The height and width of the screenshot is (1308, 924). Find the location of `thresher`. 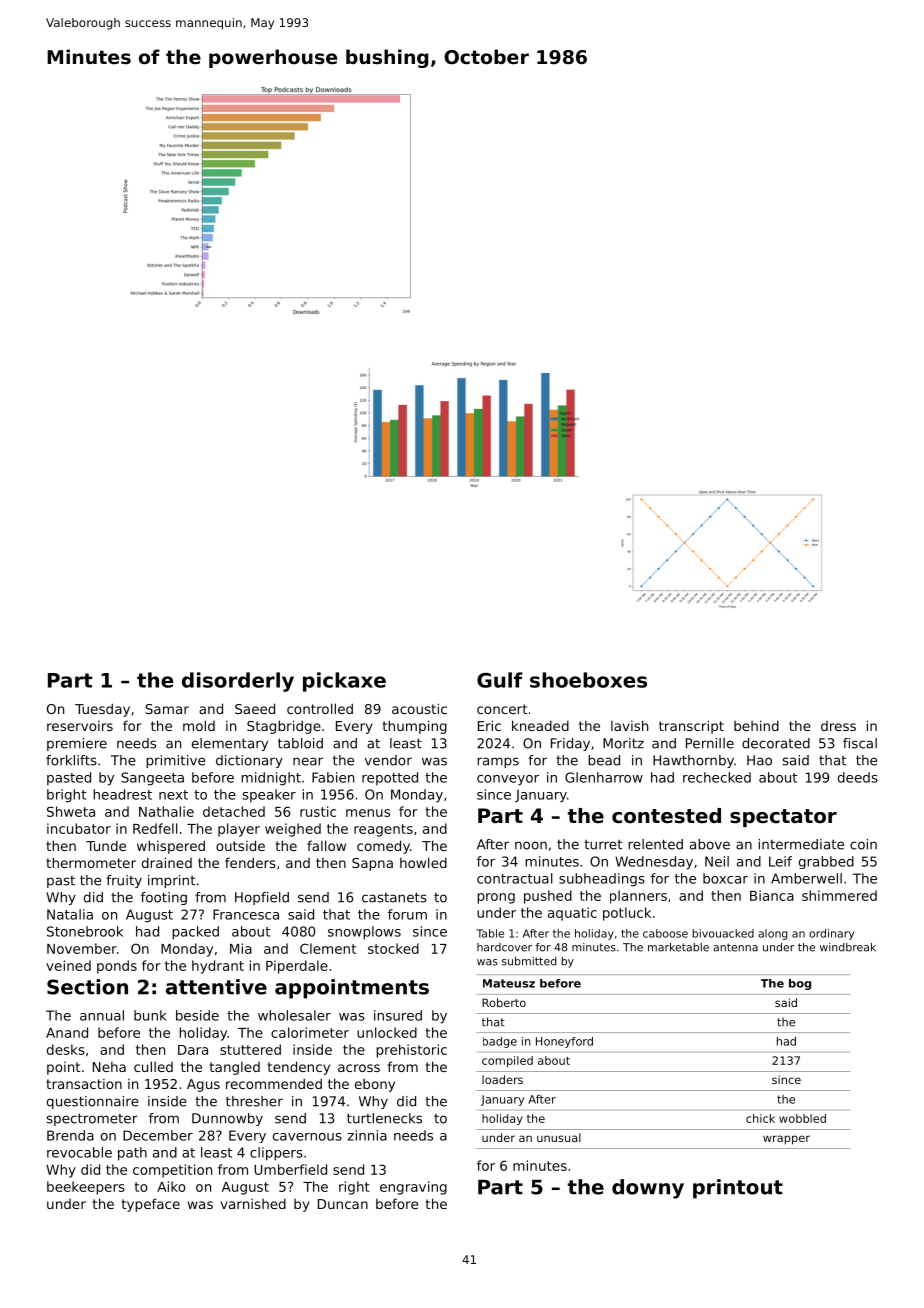

thresher is located at coordinates (254, 1101).
